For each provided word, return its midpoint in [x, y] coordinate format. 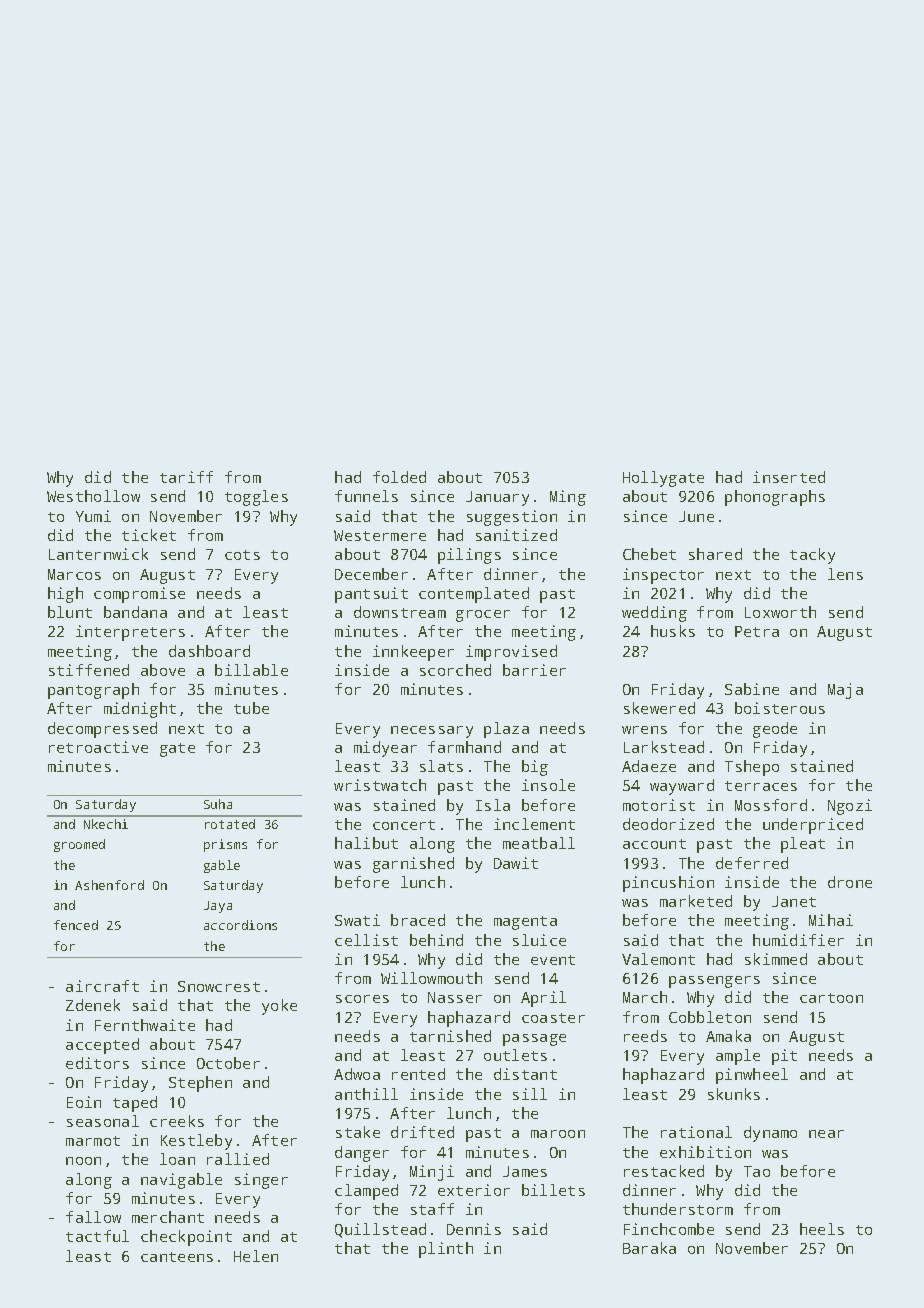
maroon [558, 1134]
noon [83, 1161]
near [826, 1134]
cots [242, 555]
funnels [366, 496]
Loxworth [780, 612]
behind [436, 940]
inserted [789, 477]
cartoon [831, 998]
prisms [225, 845]
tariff [186, 477]
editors [97, 1063]
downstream [400, 612]
